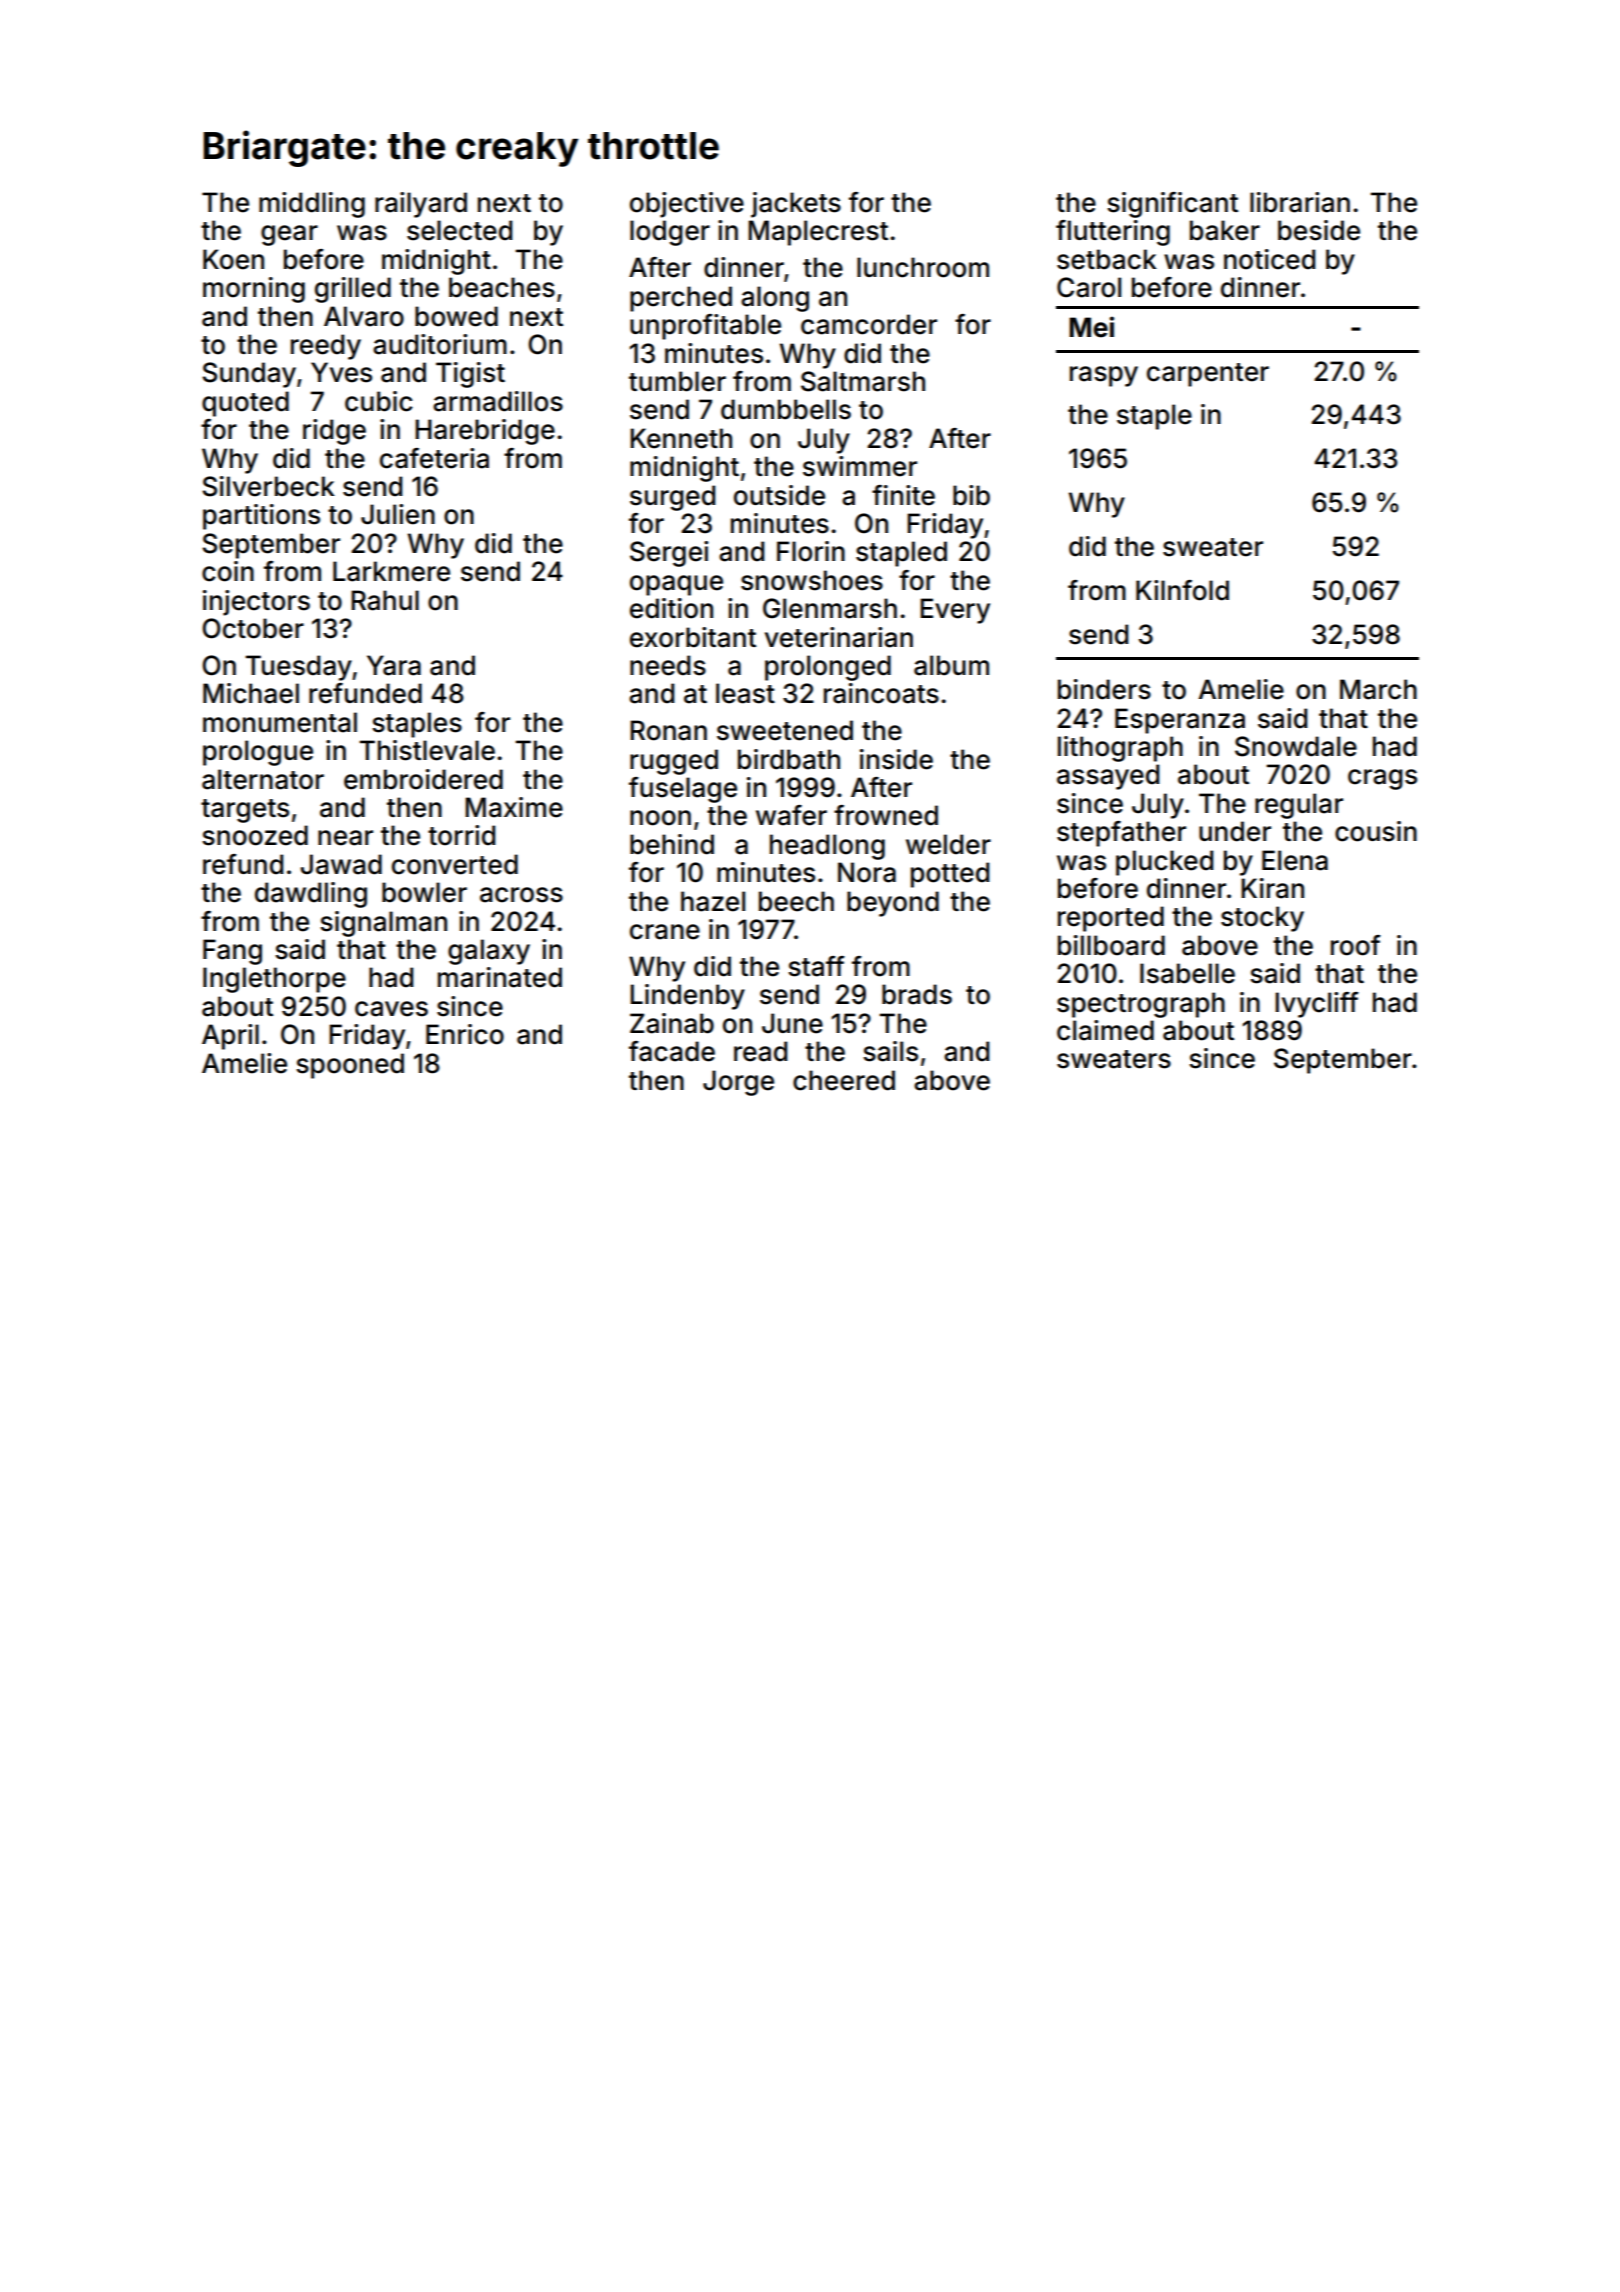 The image size is (1620, 2292). What do you see at coordinates (350, 1066) in the image?
I see `spooned` at bounding box center [350, 1066].
